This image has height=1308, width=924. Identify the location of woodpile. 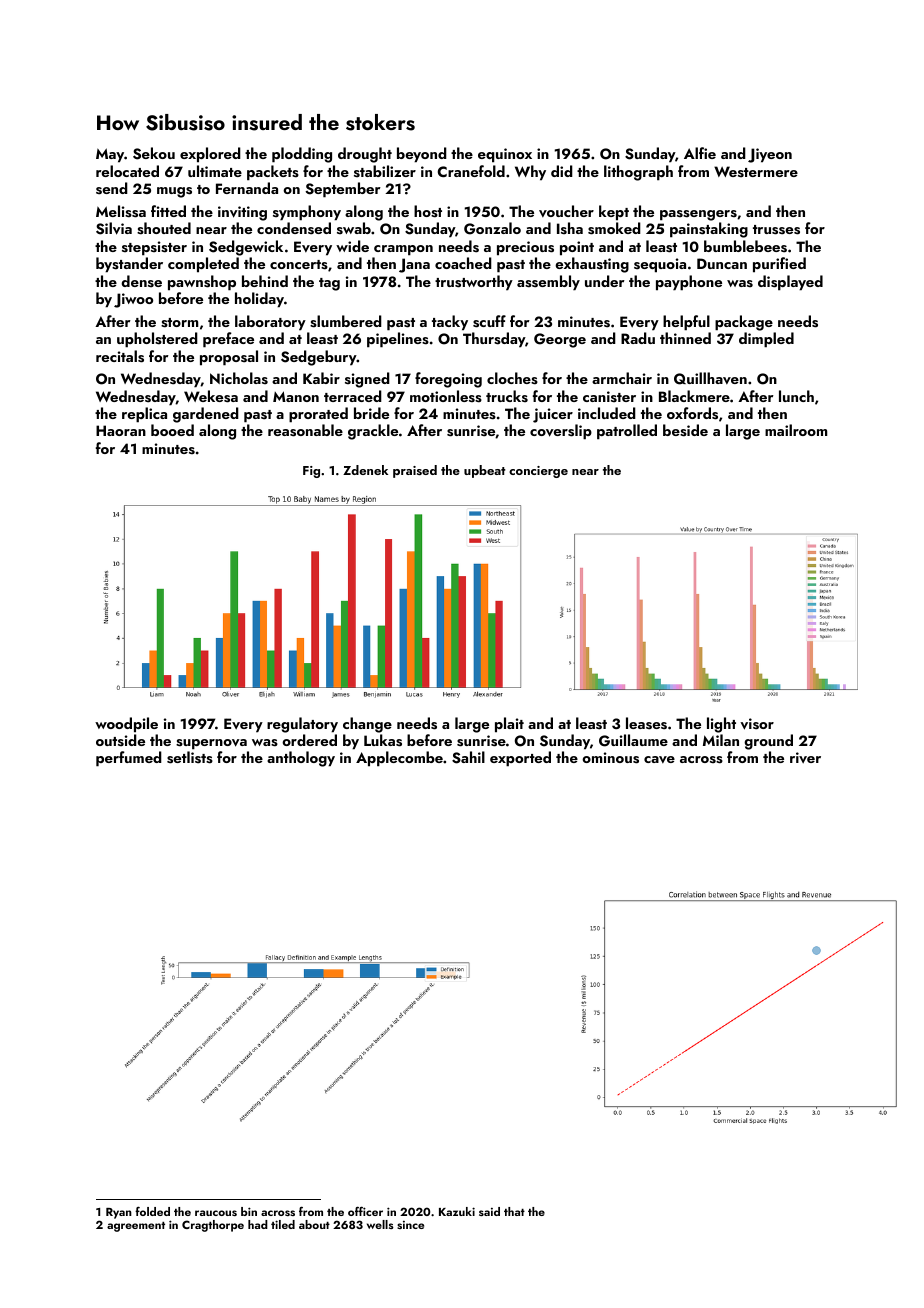
(126, 725).
